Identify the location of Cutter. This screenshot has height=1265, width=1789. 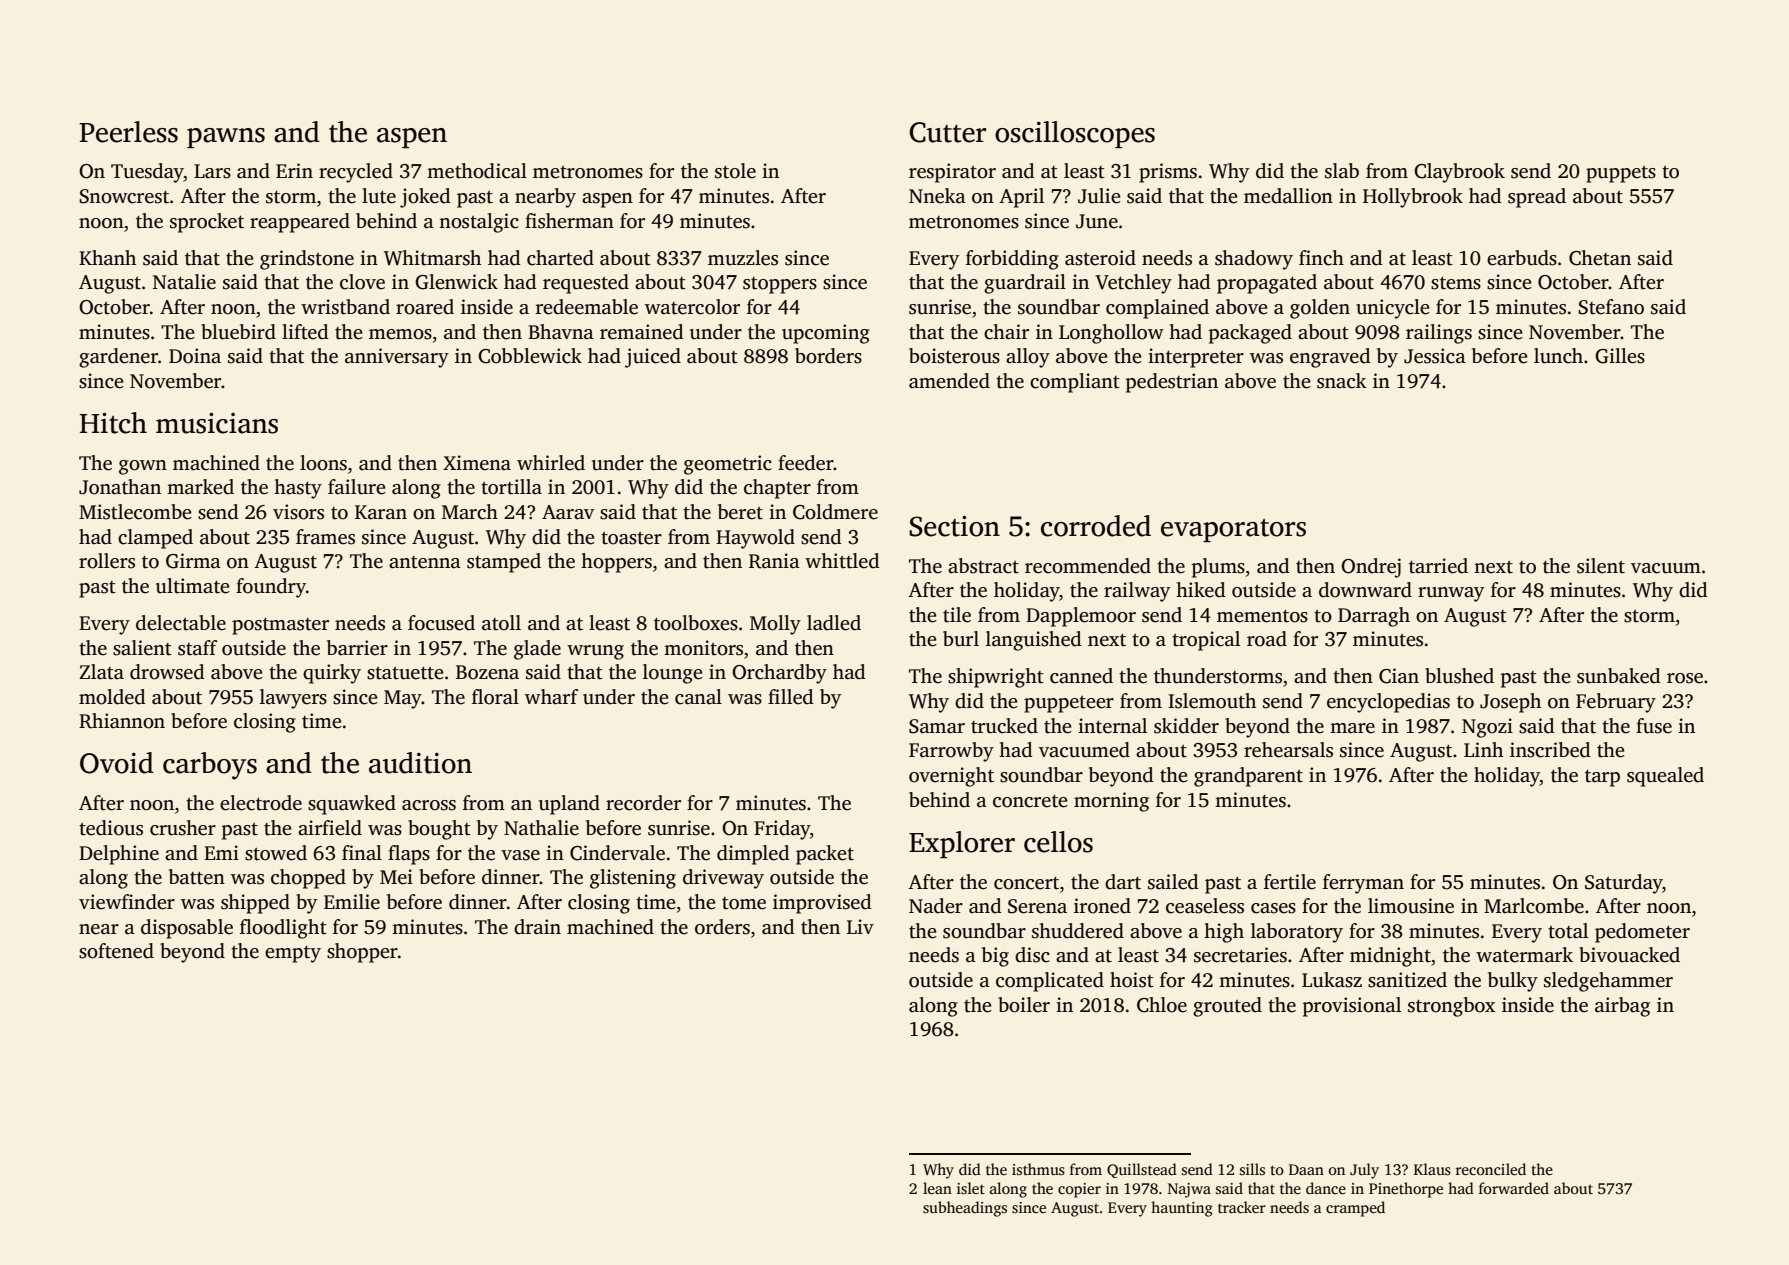
(947, 132).
